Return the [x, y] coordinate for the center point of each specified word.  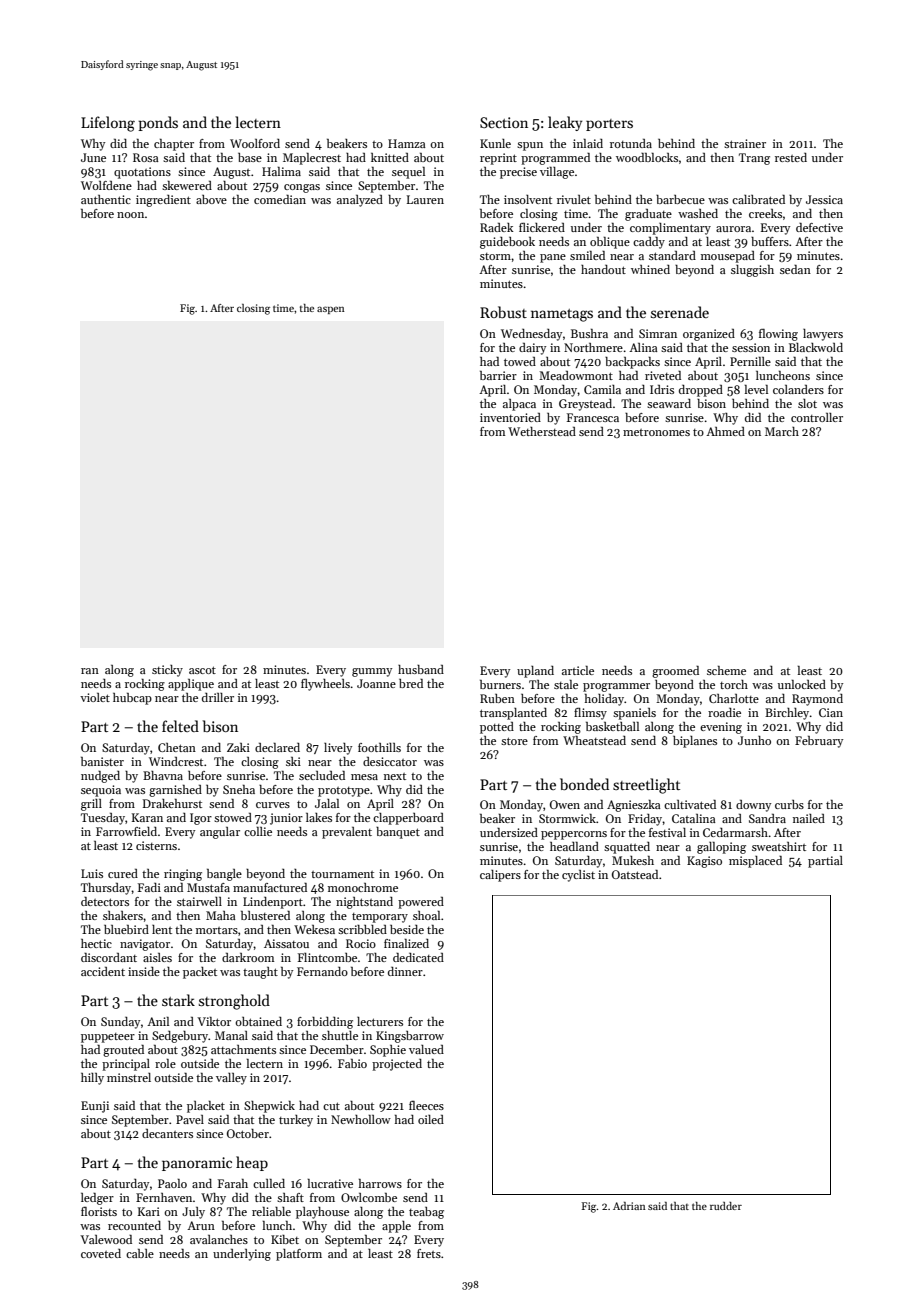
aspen [331, 310]
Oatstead [635, 874]
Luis [92, 873]
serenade [680, 312]
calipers [500, 876]
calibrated [758, 199]
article [578, 670]
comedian [280, 199]
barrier [498, 375]
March [782, 431]
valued [426, 1049]
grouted [123, 1051]
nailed [809, 818]
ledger [97, 1199]
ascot [202, 670]
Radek [497, 227]
